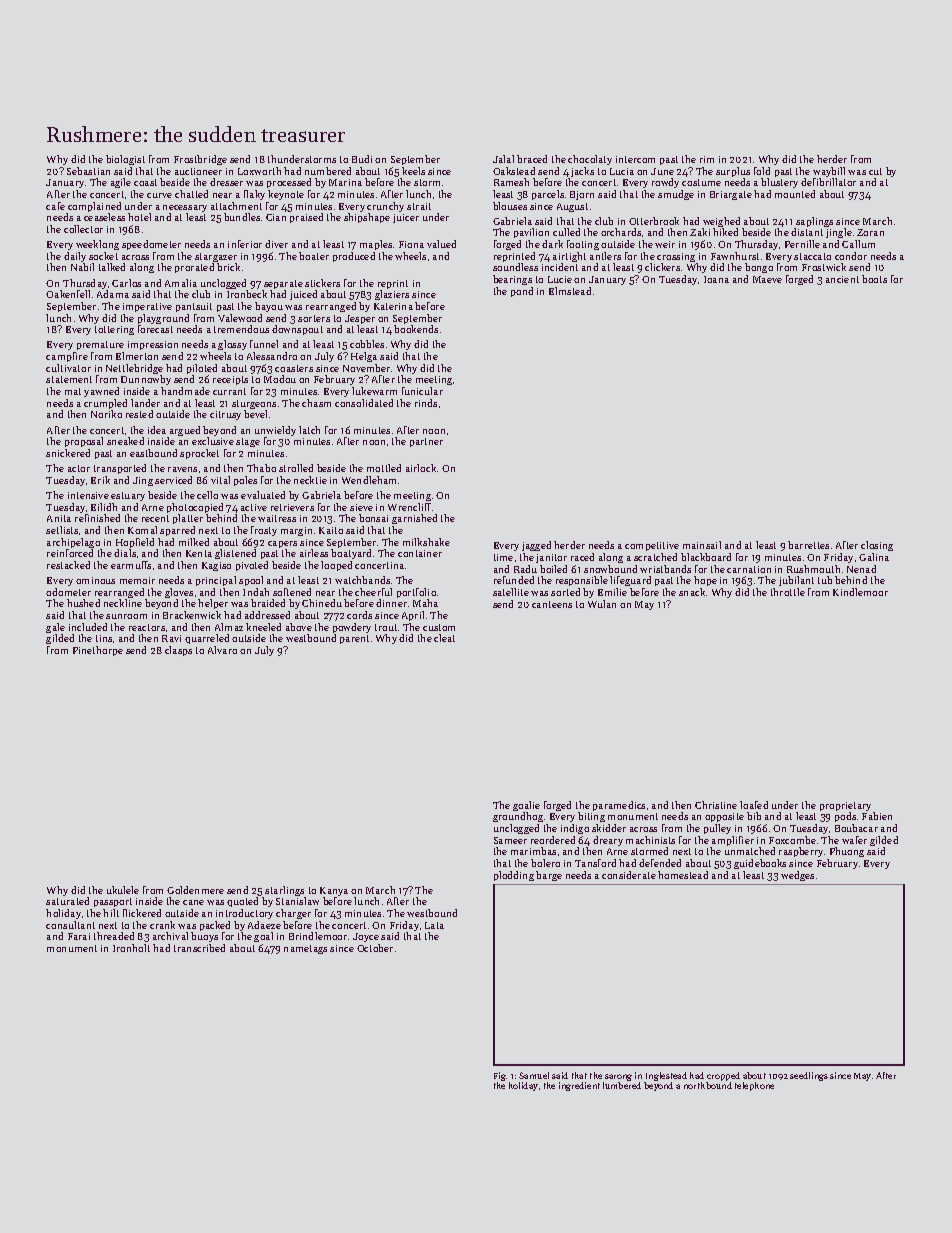 The width and height of the page is (952, 1233). Describe the element at coordinates (98, 651) in the page. I see `Pinethorpe` at that location.
